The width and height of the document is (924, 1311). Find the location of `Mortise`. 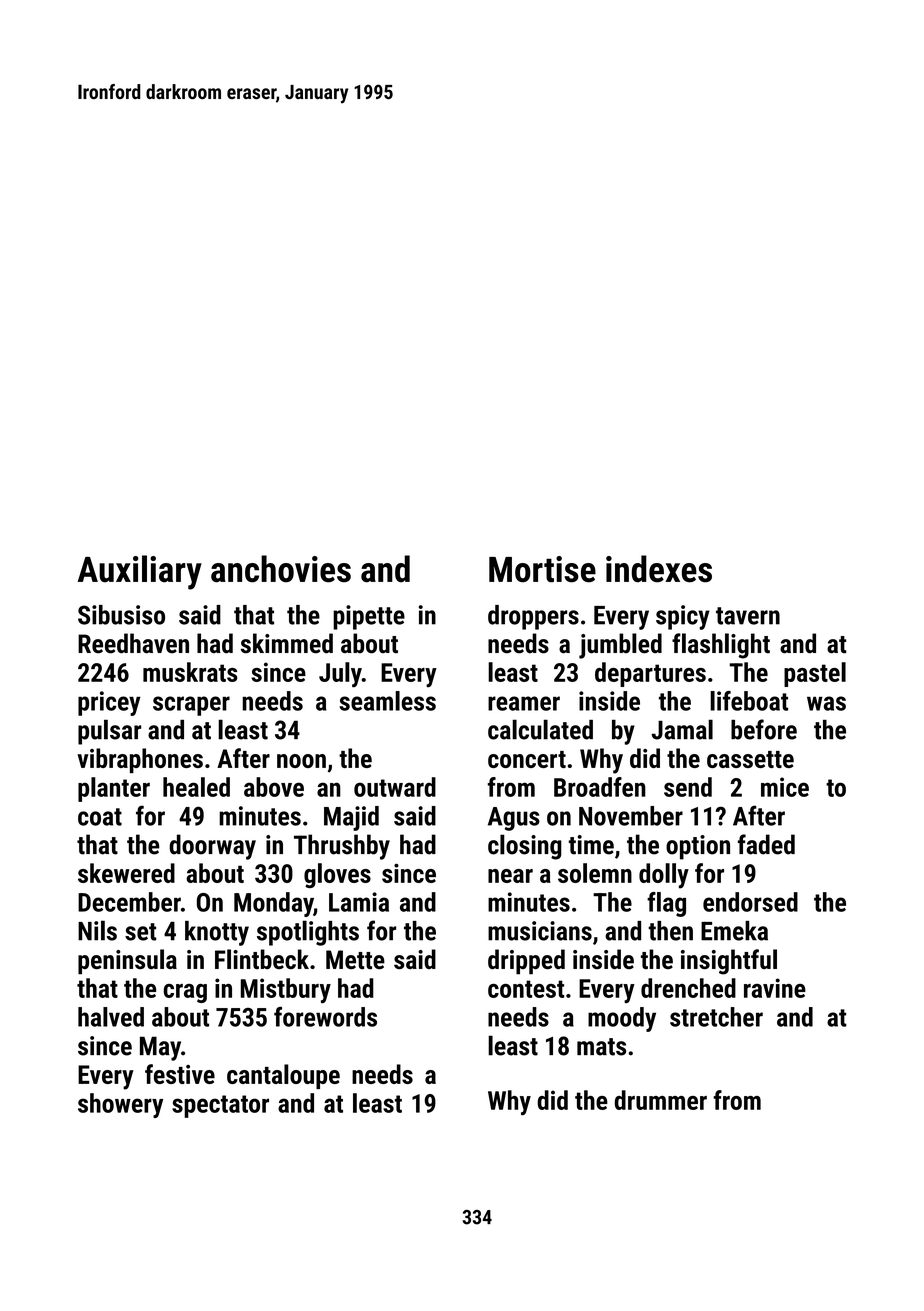

Mortise is located at coordinates (542, 569).
